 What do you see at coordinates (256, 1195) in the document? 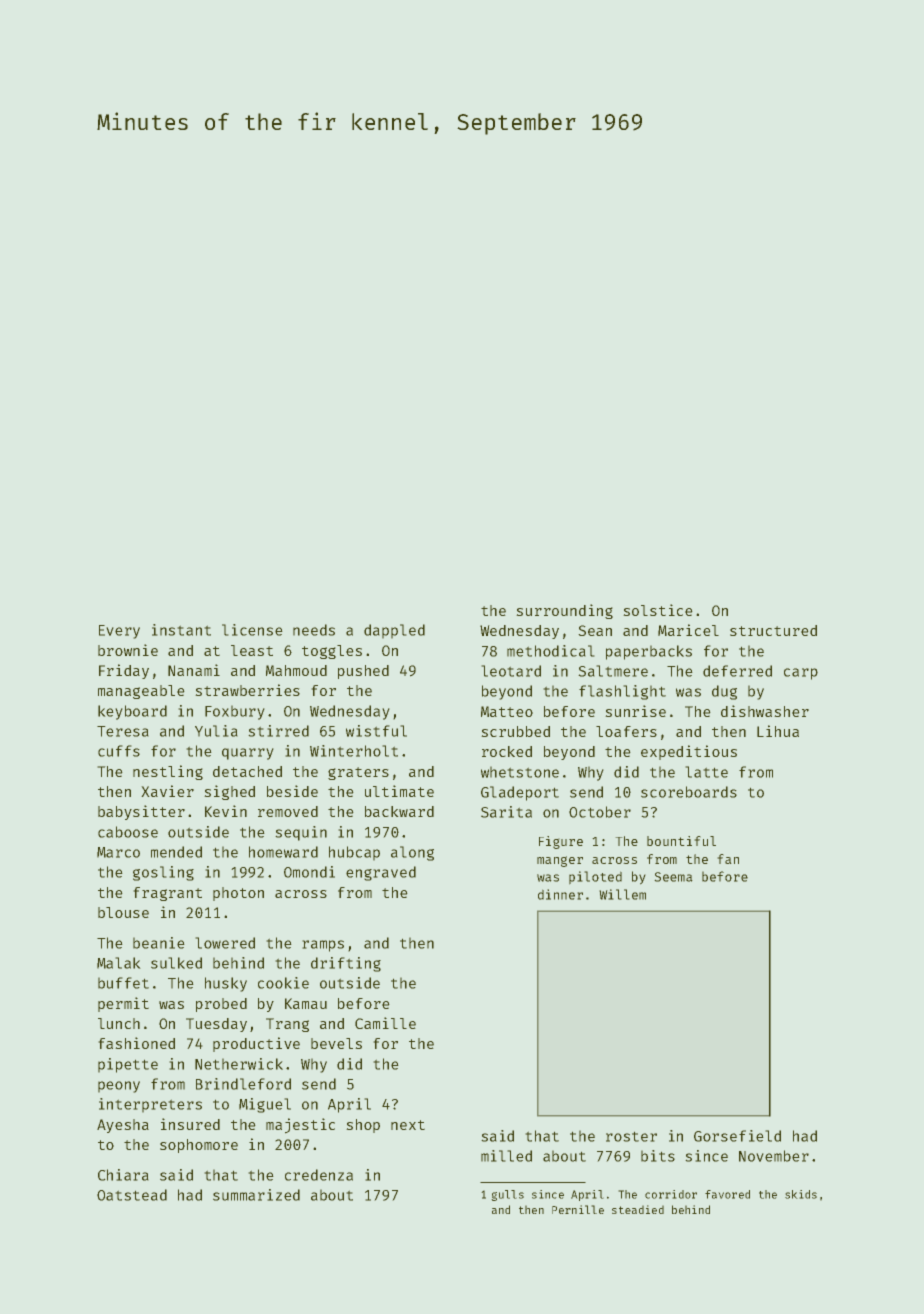
I see `summarized` at bounding box center [256, 1195].
